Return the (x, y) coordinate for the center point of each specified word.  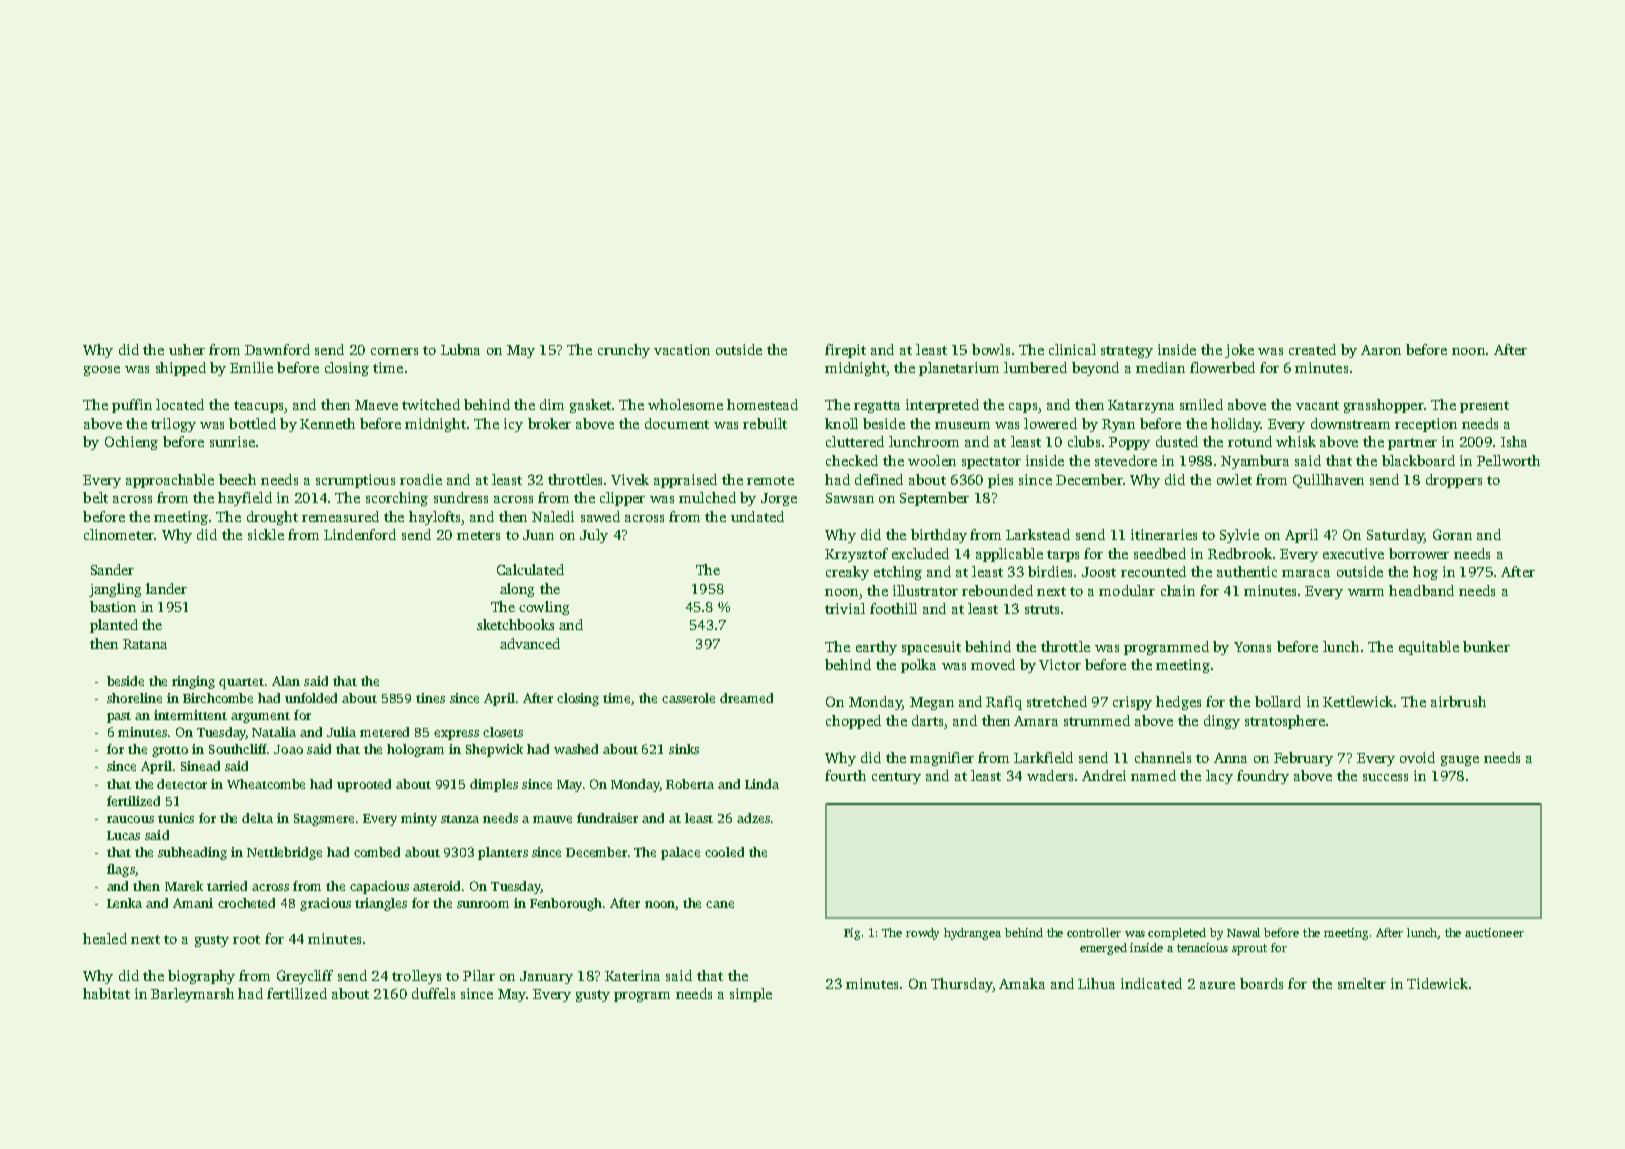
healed (105, 938)
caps (1023, 408)
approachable (170, 481)
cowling (544, 608)
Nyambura (1255, 462)
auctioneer (1494, 932)
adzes (753, 818)
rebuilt (765, 423)
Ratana (145, 644)
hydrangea (972, 934)
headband (1421, 590)
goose (102, 371)
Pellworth (1508, 460)
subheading (192, 853)
